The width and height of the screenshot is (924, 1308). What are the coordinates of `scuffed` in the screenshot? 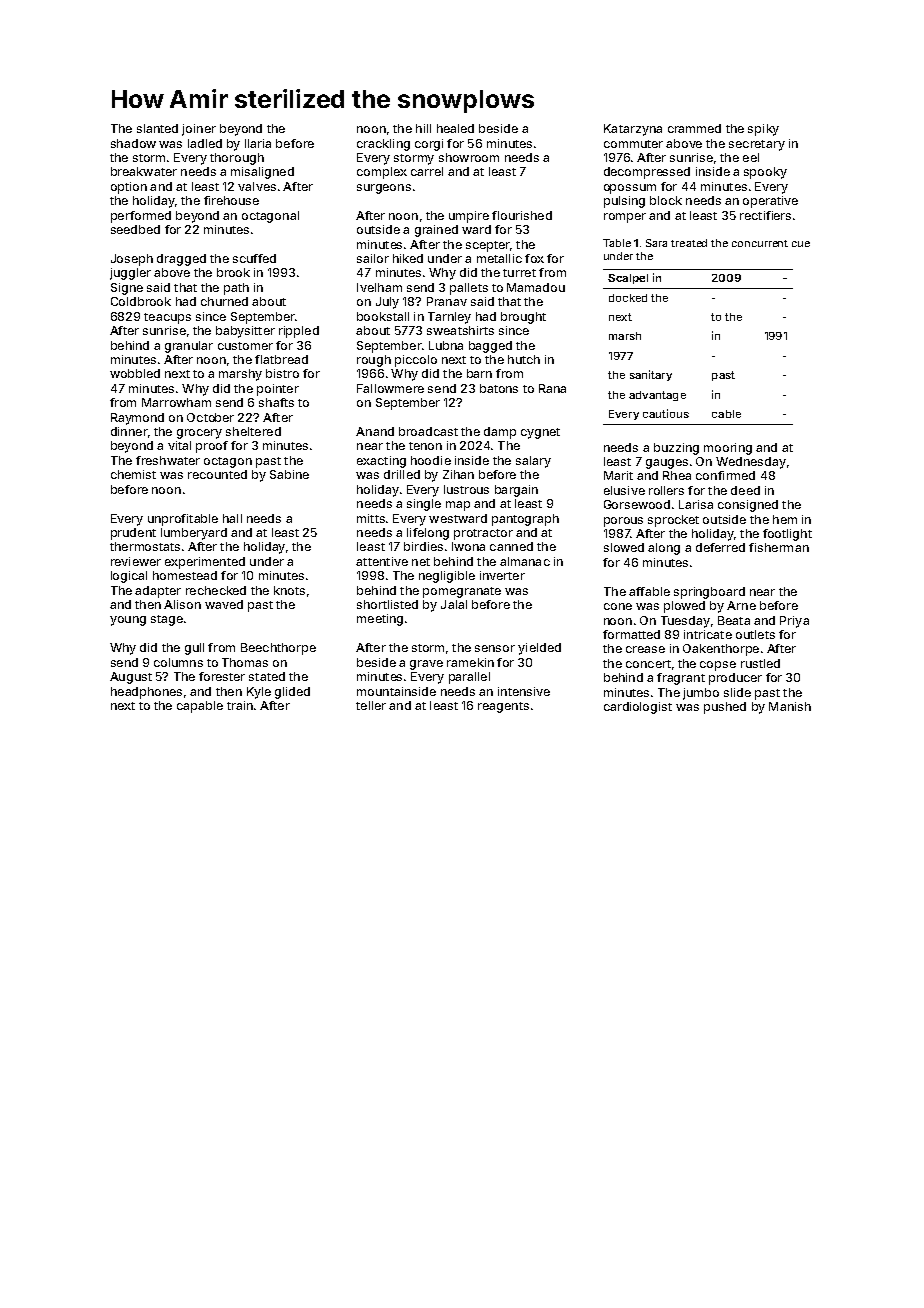 It's located at (254, 258).
